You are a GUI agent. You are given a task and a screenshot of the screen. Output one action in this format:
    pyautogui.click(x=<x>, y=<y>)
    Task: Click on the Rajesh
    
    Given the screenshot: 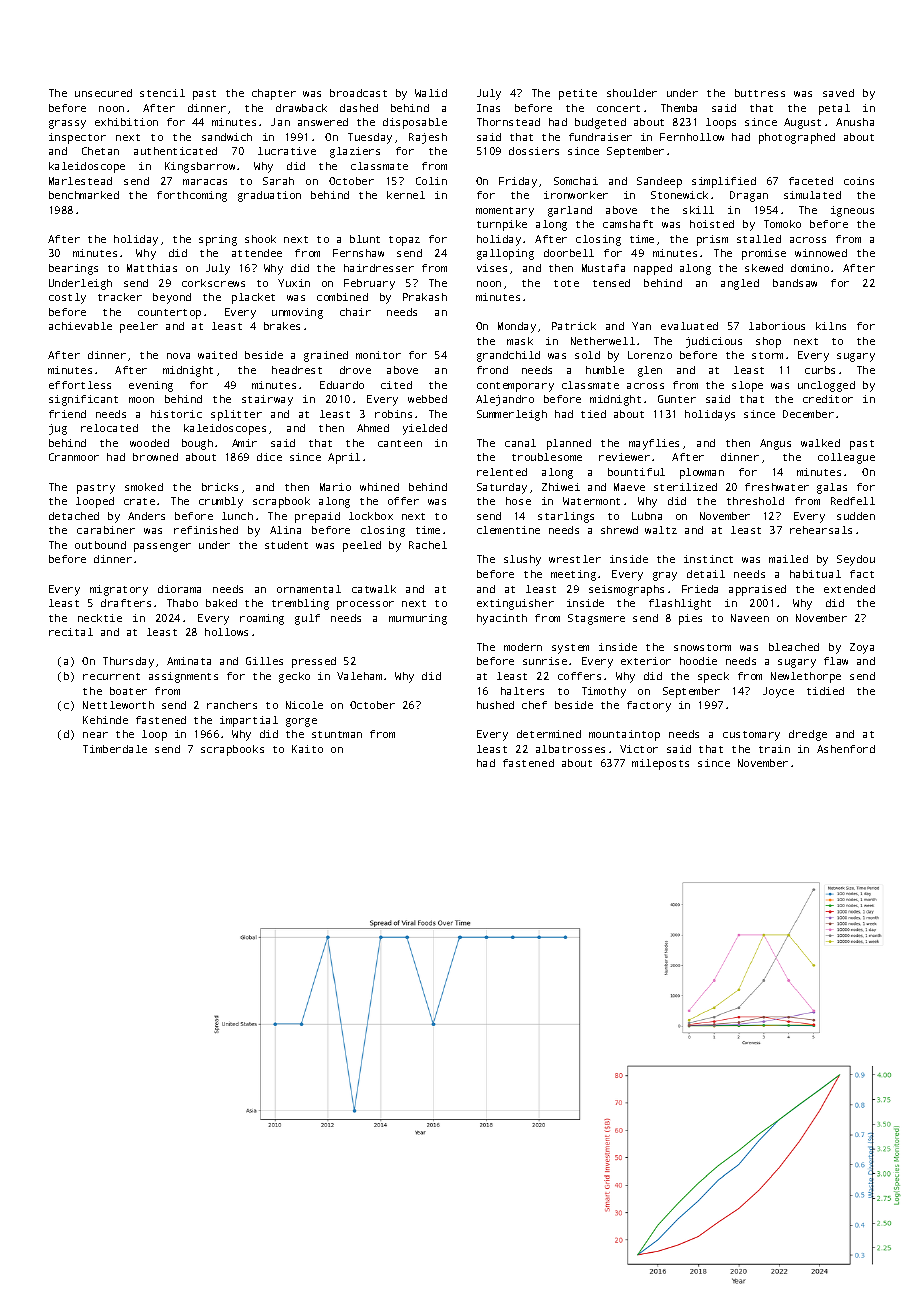 What is the action you would take?
    pyautogui.click(x=428, y=138)
